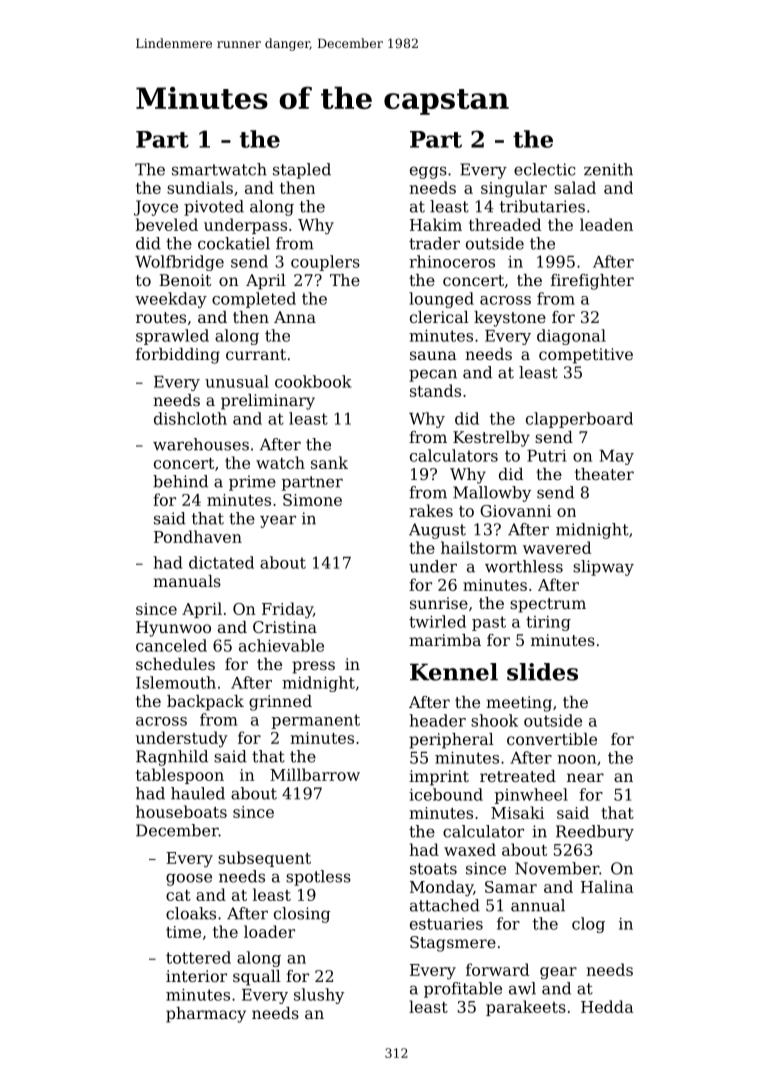 The image size is (769, 1092). I want to click on stapled, so click(302, 171).
